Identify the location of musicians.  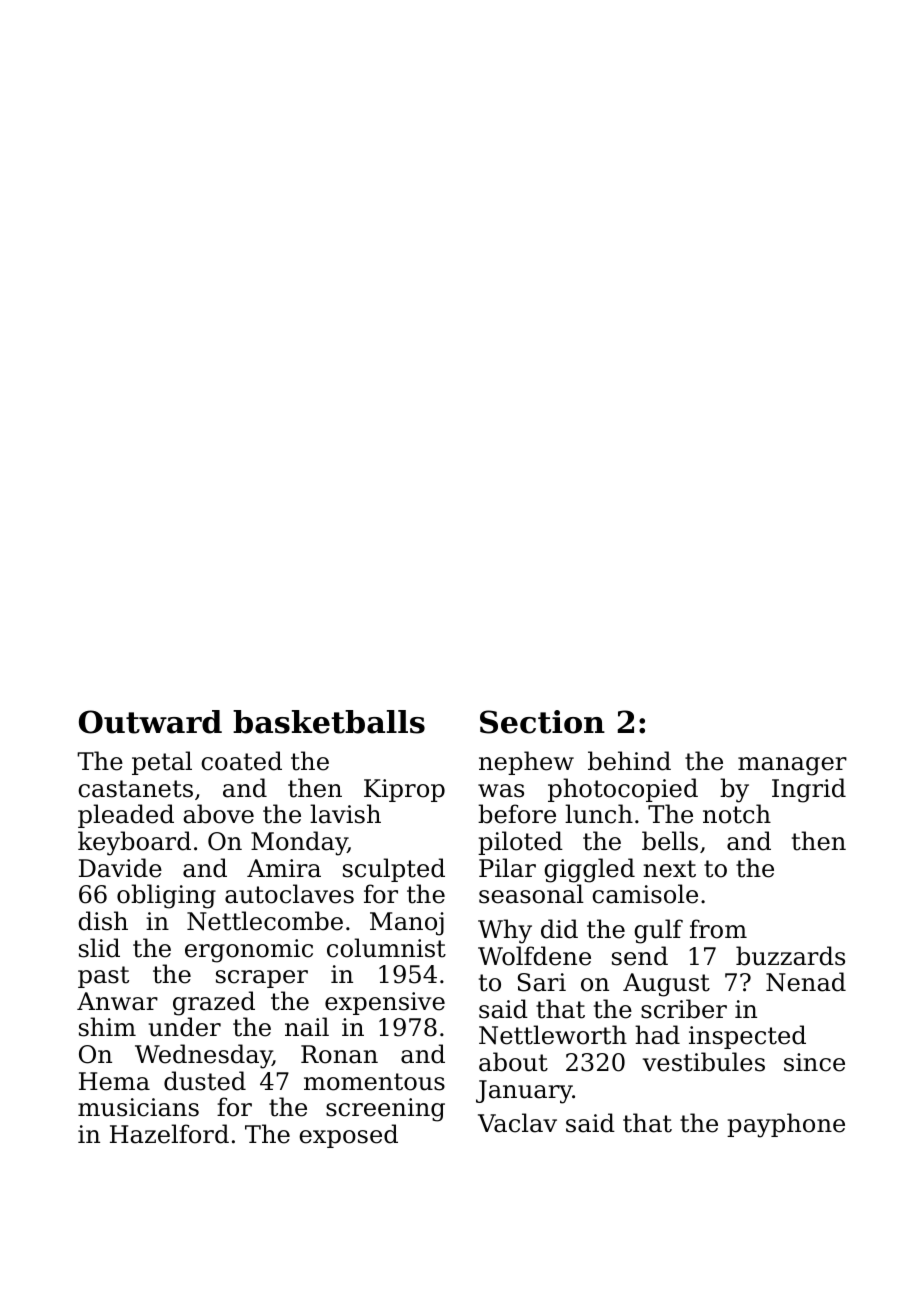
(138, 1107).
